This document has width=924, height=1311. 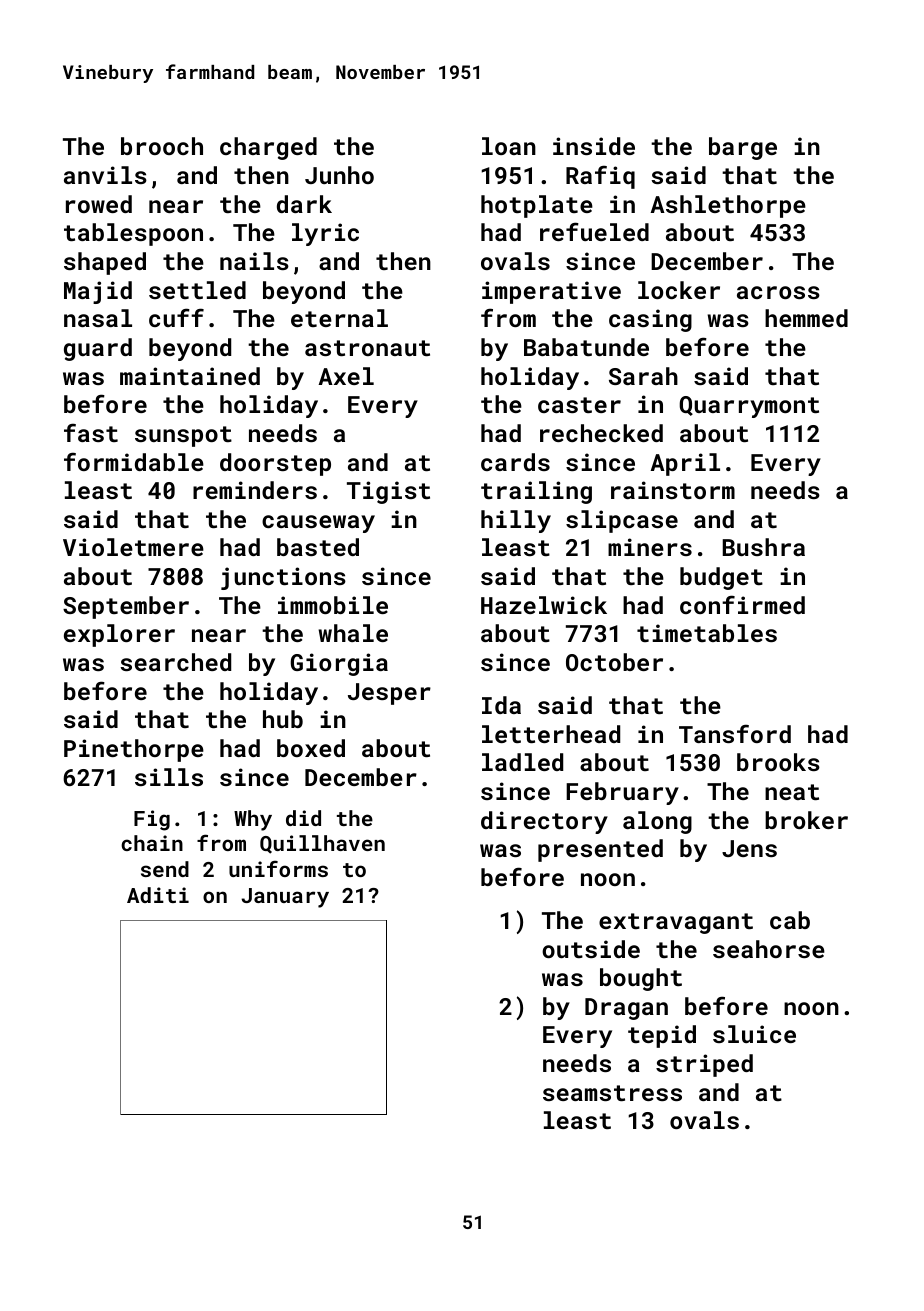 I want to click on Aditi, so click(x=158, y=895).
